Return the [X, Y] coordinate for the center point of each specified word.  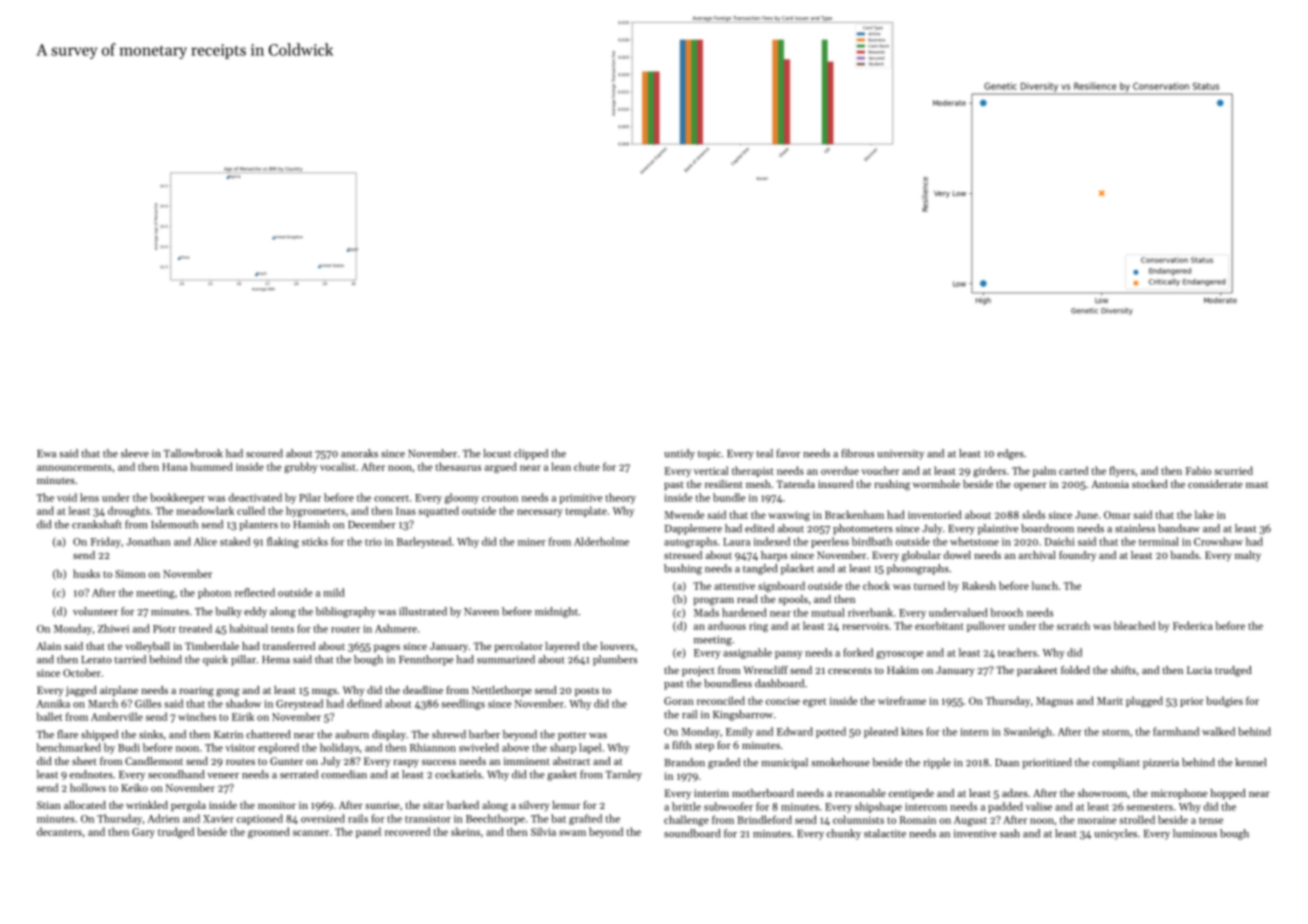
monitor [277, 805]
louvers [617, 646]
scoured [264, 453]
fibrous [857, 453]
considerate [1215, 484]
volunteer [95, 611]
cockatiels [458, 774]
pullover [986, 626]
